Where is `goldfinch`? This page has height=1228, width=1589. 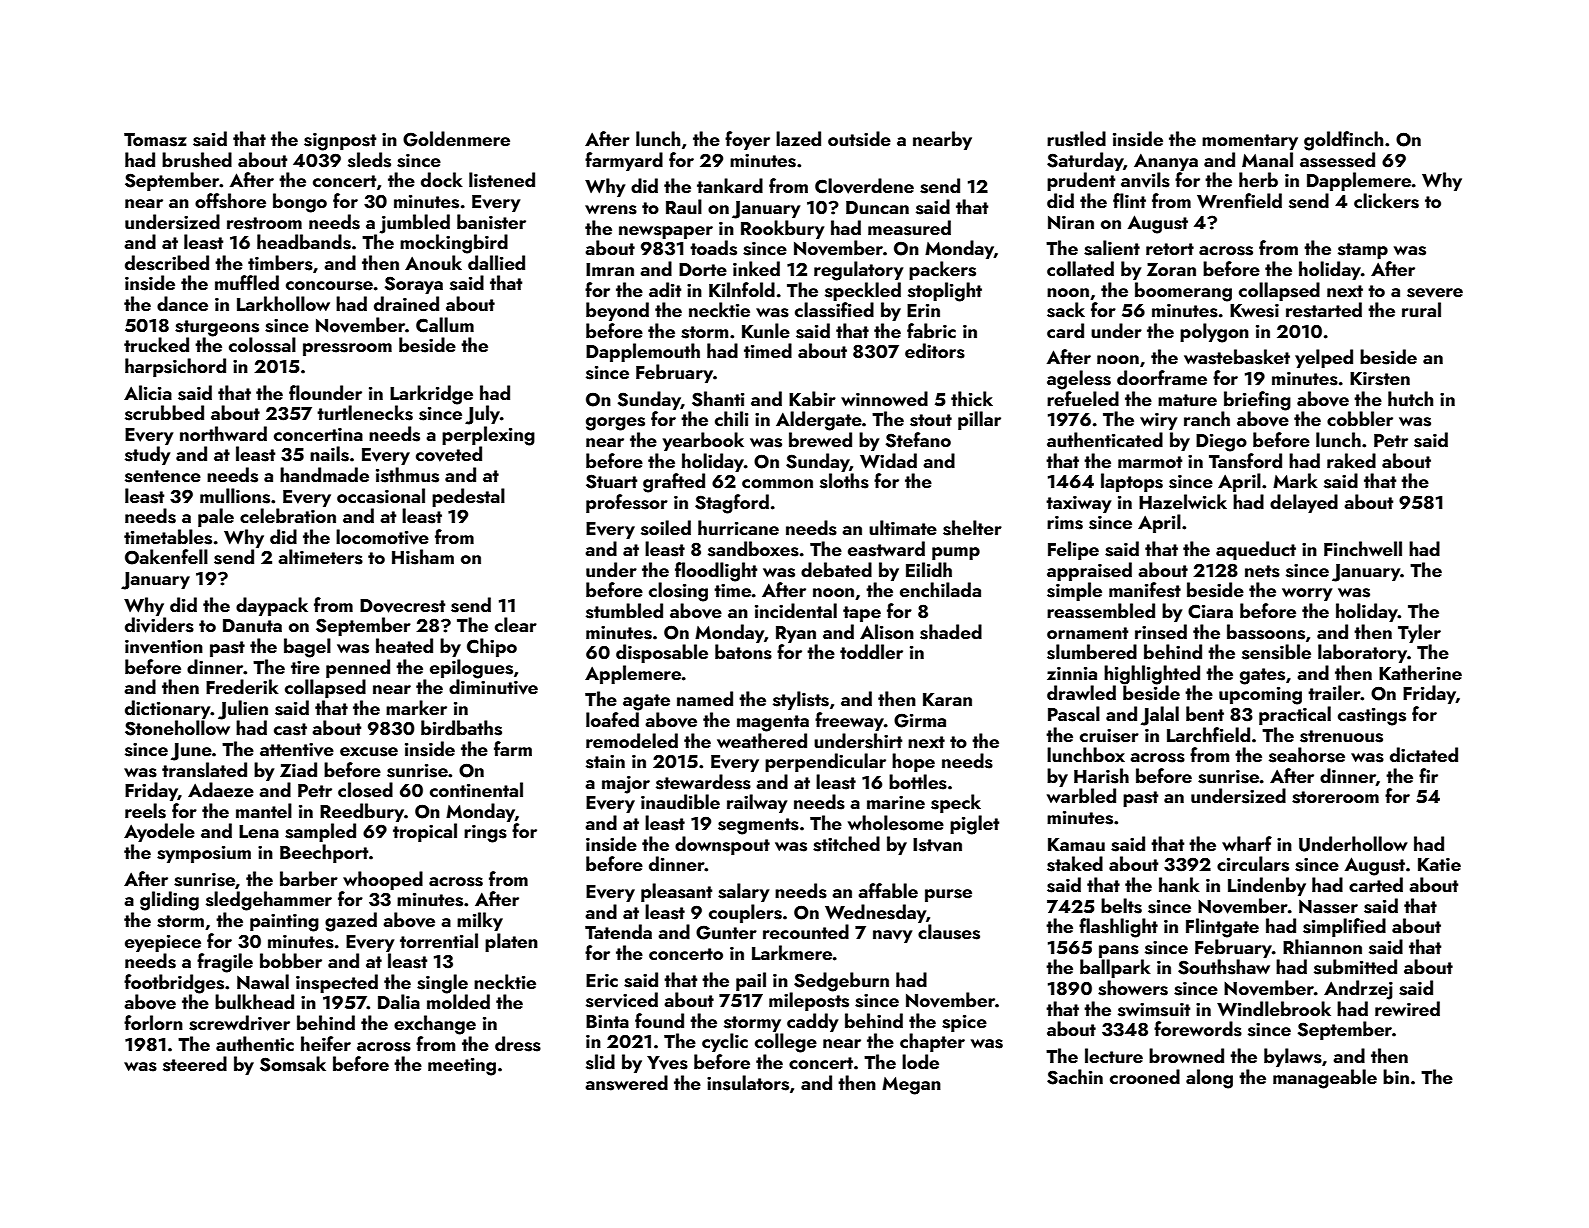 goldfinch is located at coordinates (1343, 141).
